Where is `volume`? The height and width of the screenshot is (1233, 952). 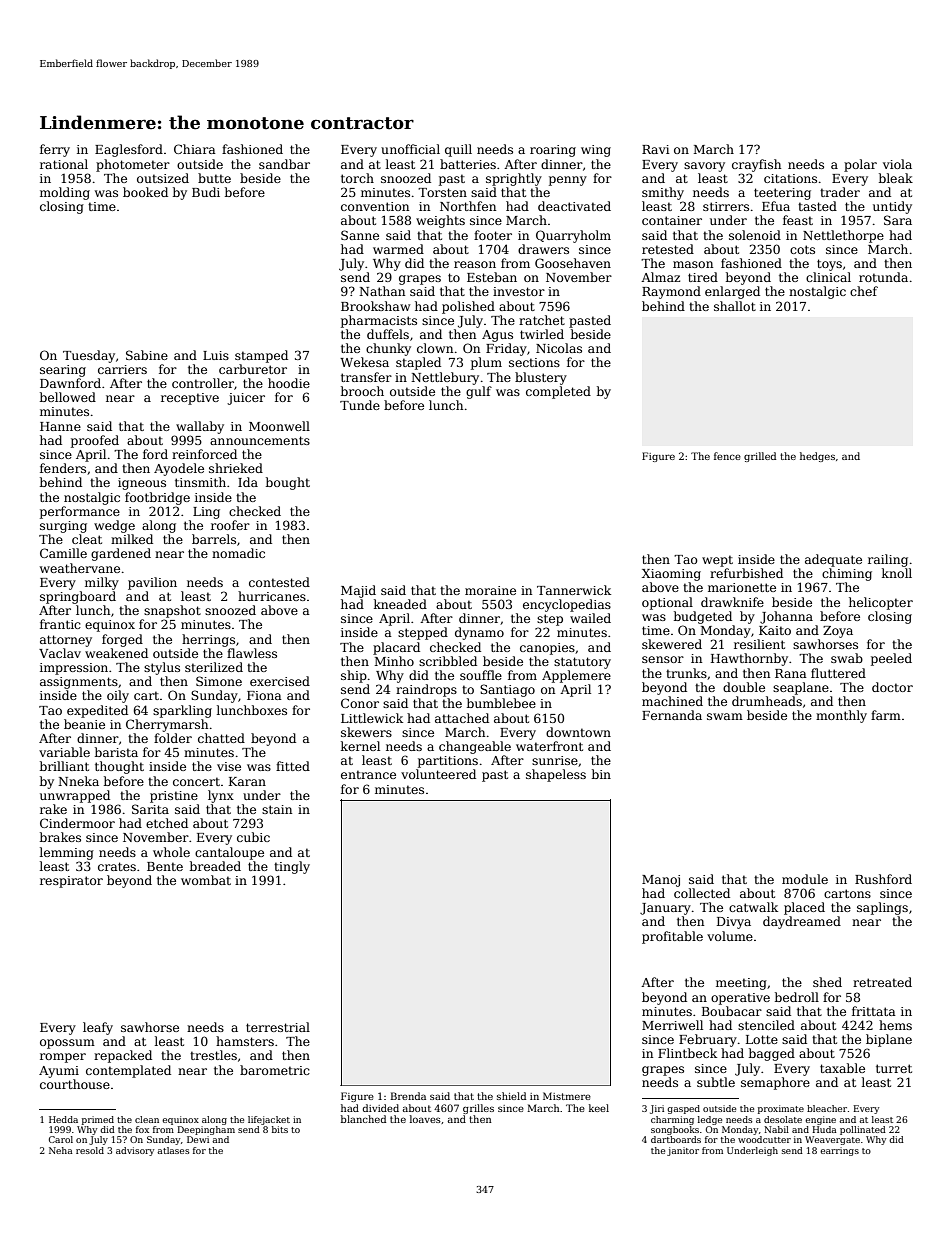 volume is located at coordinates (730, 936).
